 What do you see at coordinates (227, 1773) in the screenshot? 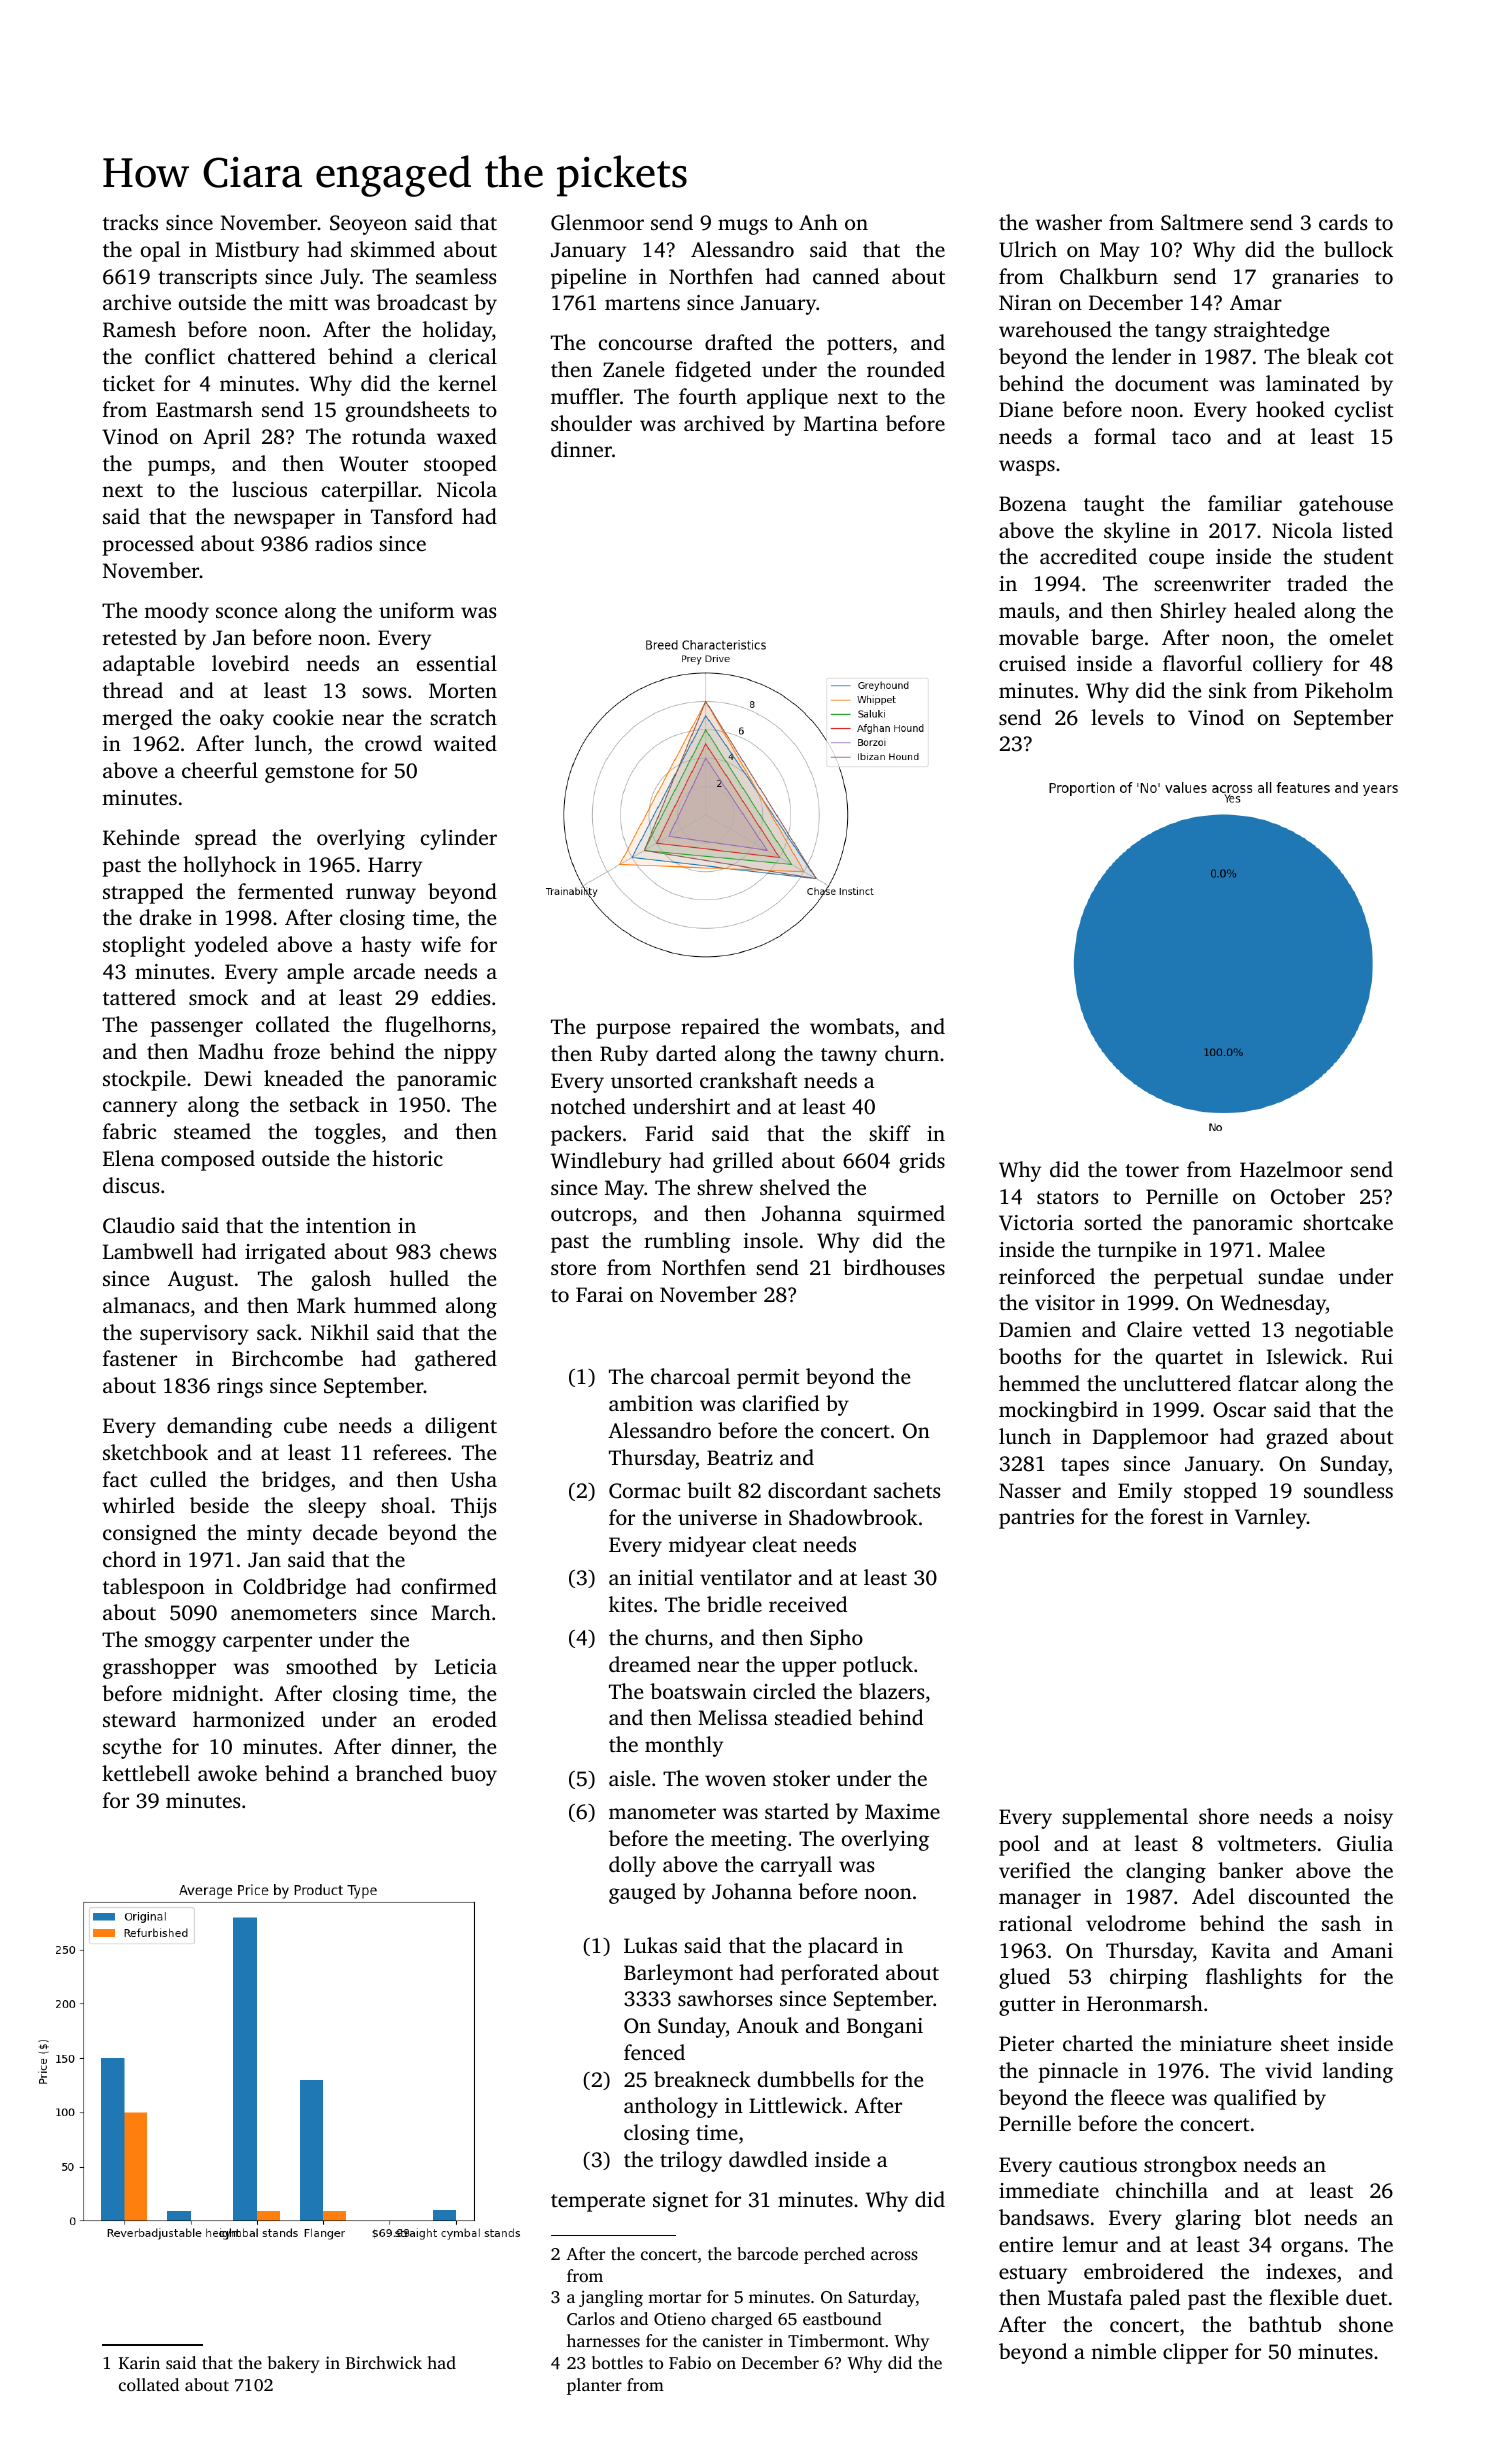
I see `awoke` at bounding box center [227, 1773].
